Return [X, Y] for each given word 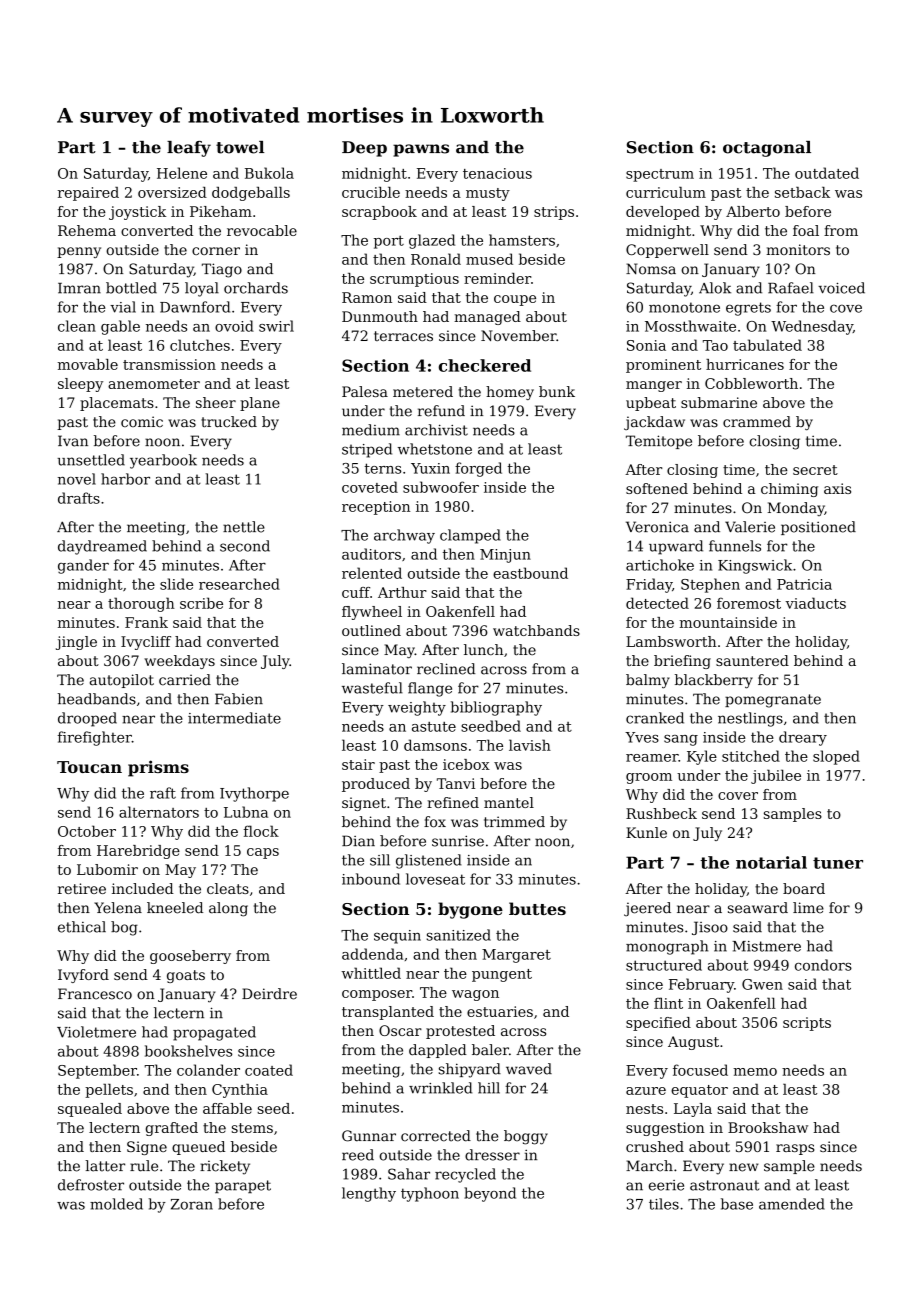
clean [77, 326]
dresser [492, 1155]
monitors [798, 249]
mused [489, 259]
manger [654, 386]
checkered [485, 365]
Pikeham [221, 211]
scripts [807, 1024]
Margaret [516, 956]
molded [116, 1204]
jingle [76, 643]
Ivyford [83, 976]
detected [657, 603]
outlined [371, 630]
